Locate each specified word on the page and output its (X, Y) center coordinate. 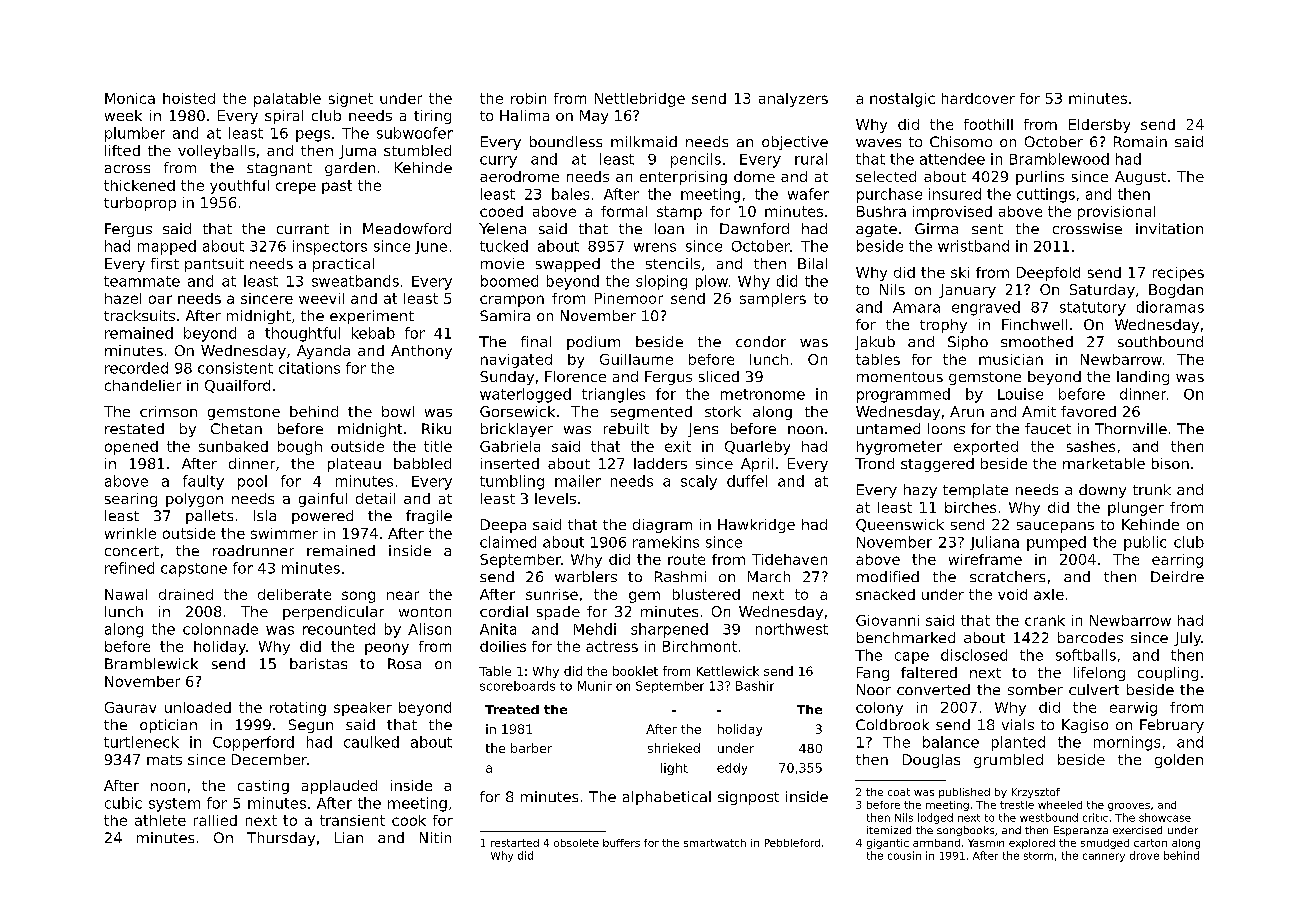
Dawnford (754, 228)
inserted (510, 463)
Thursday (281, 839)
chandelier (143, 385)
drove (1144, 855)
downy (1102, 491)
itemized (889, 830)
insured (955, 194)
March (769, 576)
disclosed (974, 655)
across (127, 169)
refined (129, 568)
